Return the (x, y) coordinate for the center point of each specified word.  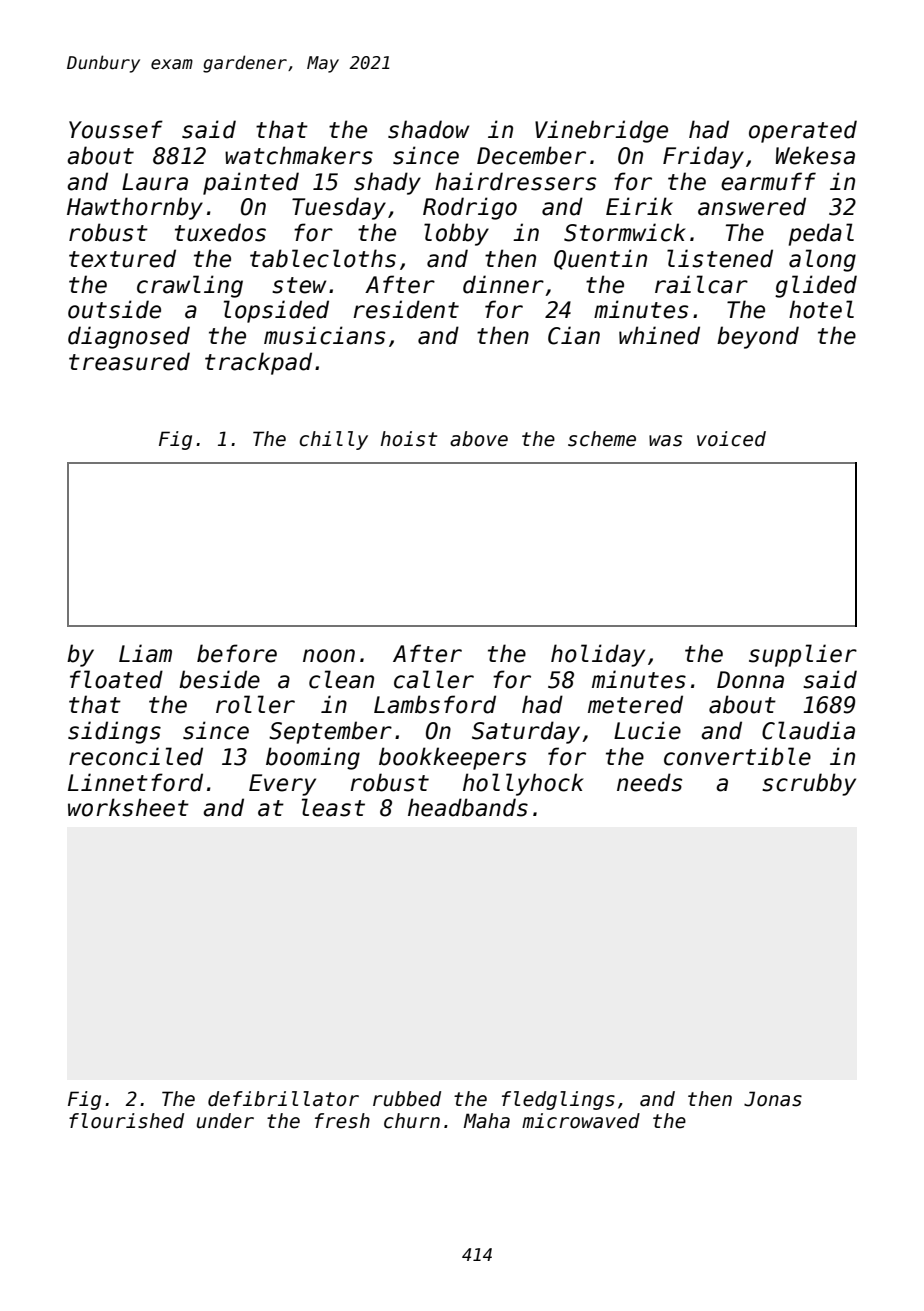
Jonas (773, 1099)
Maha (487, 1121)
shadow (428, 129)
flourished (126, 1121)
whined (659, 335)
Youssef (116, 129)
